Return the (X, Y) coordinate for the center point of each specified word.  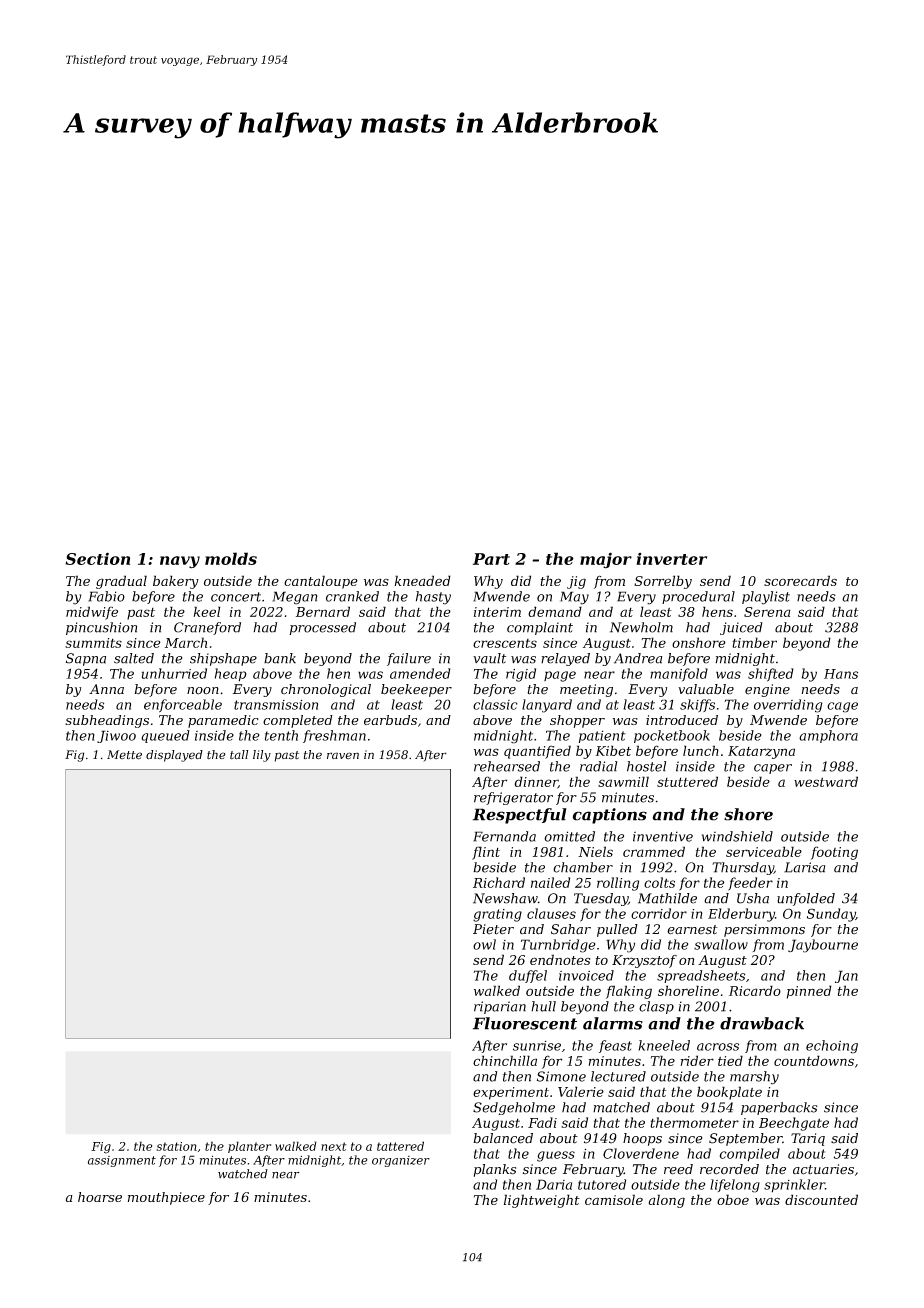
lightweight (542, 1201)
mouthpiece (166, 1198)
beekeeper (416, 690)
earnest (692, 930)
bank (280, 658)
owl (484, 944)
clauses (551, 913)
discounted (821, 1199)
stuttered (687, 781)
